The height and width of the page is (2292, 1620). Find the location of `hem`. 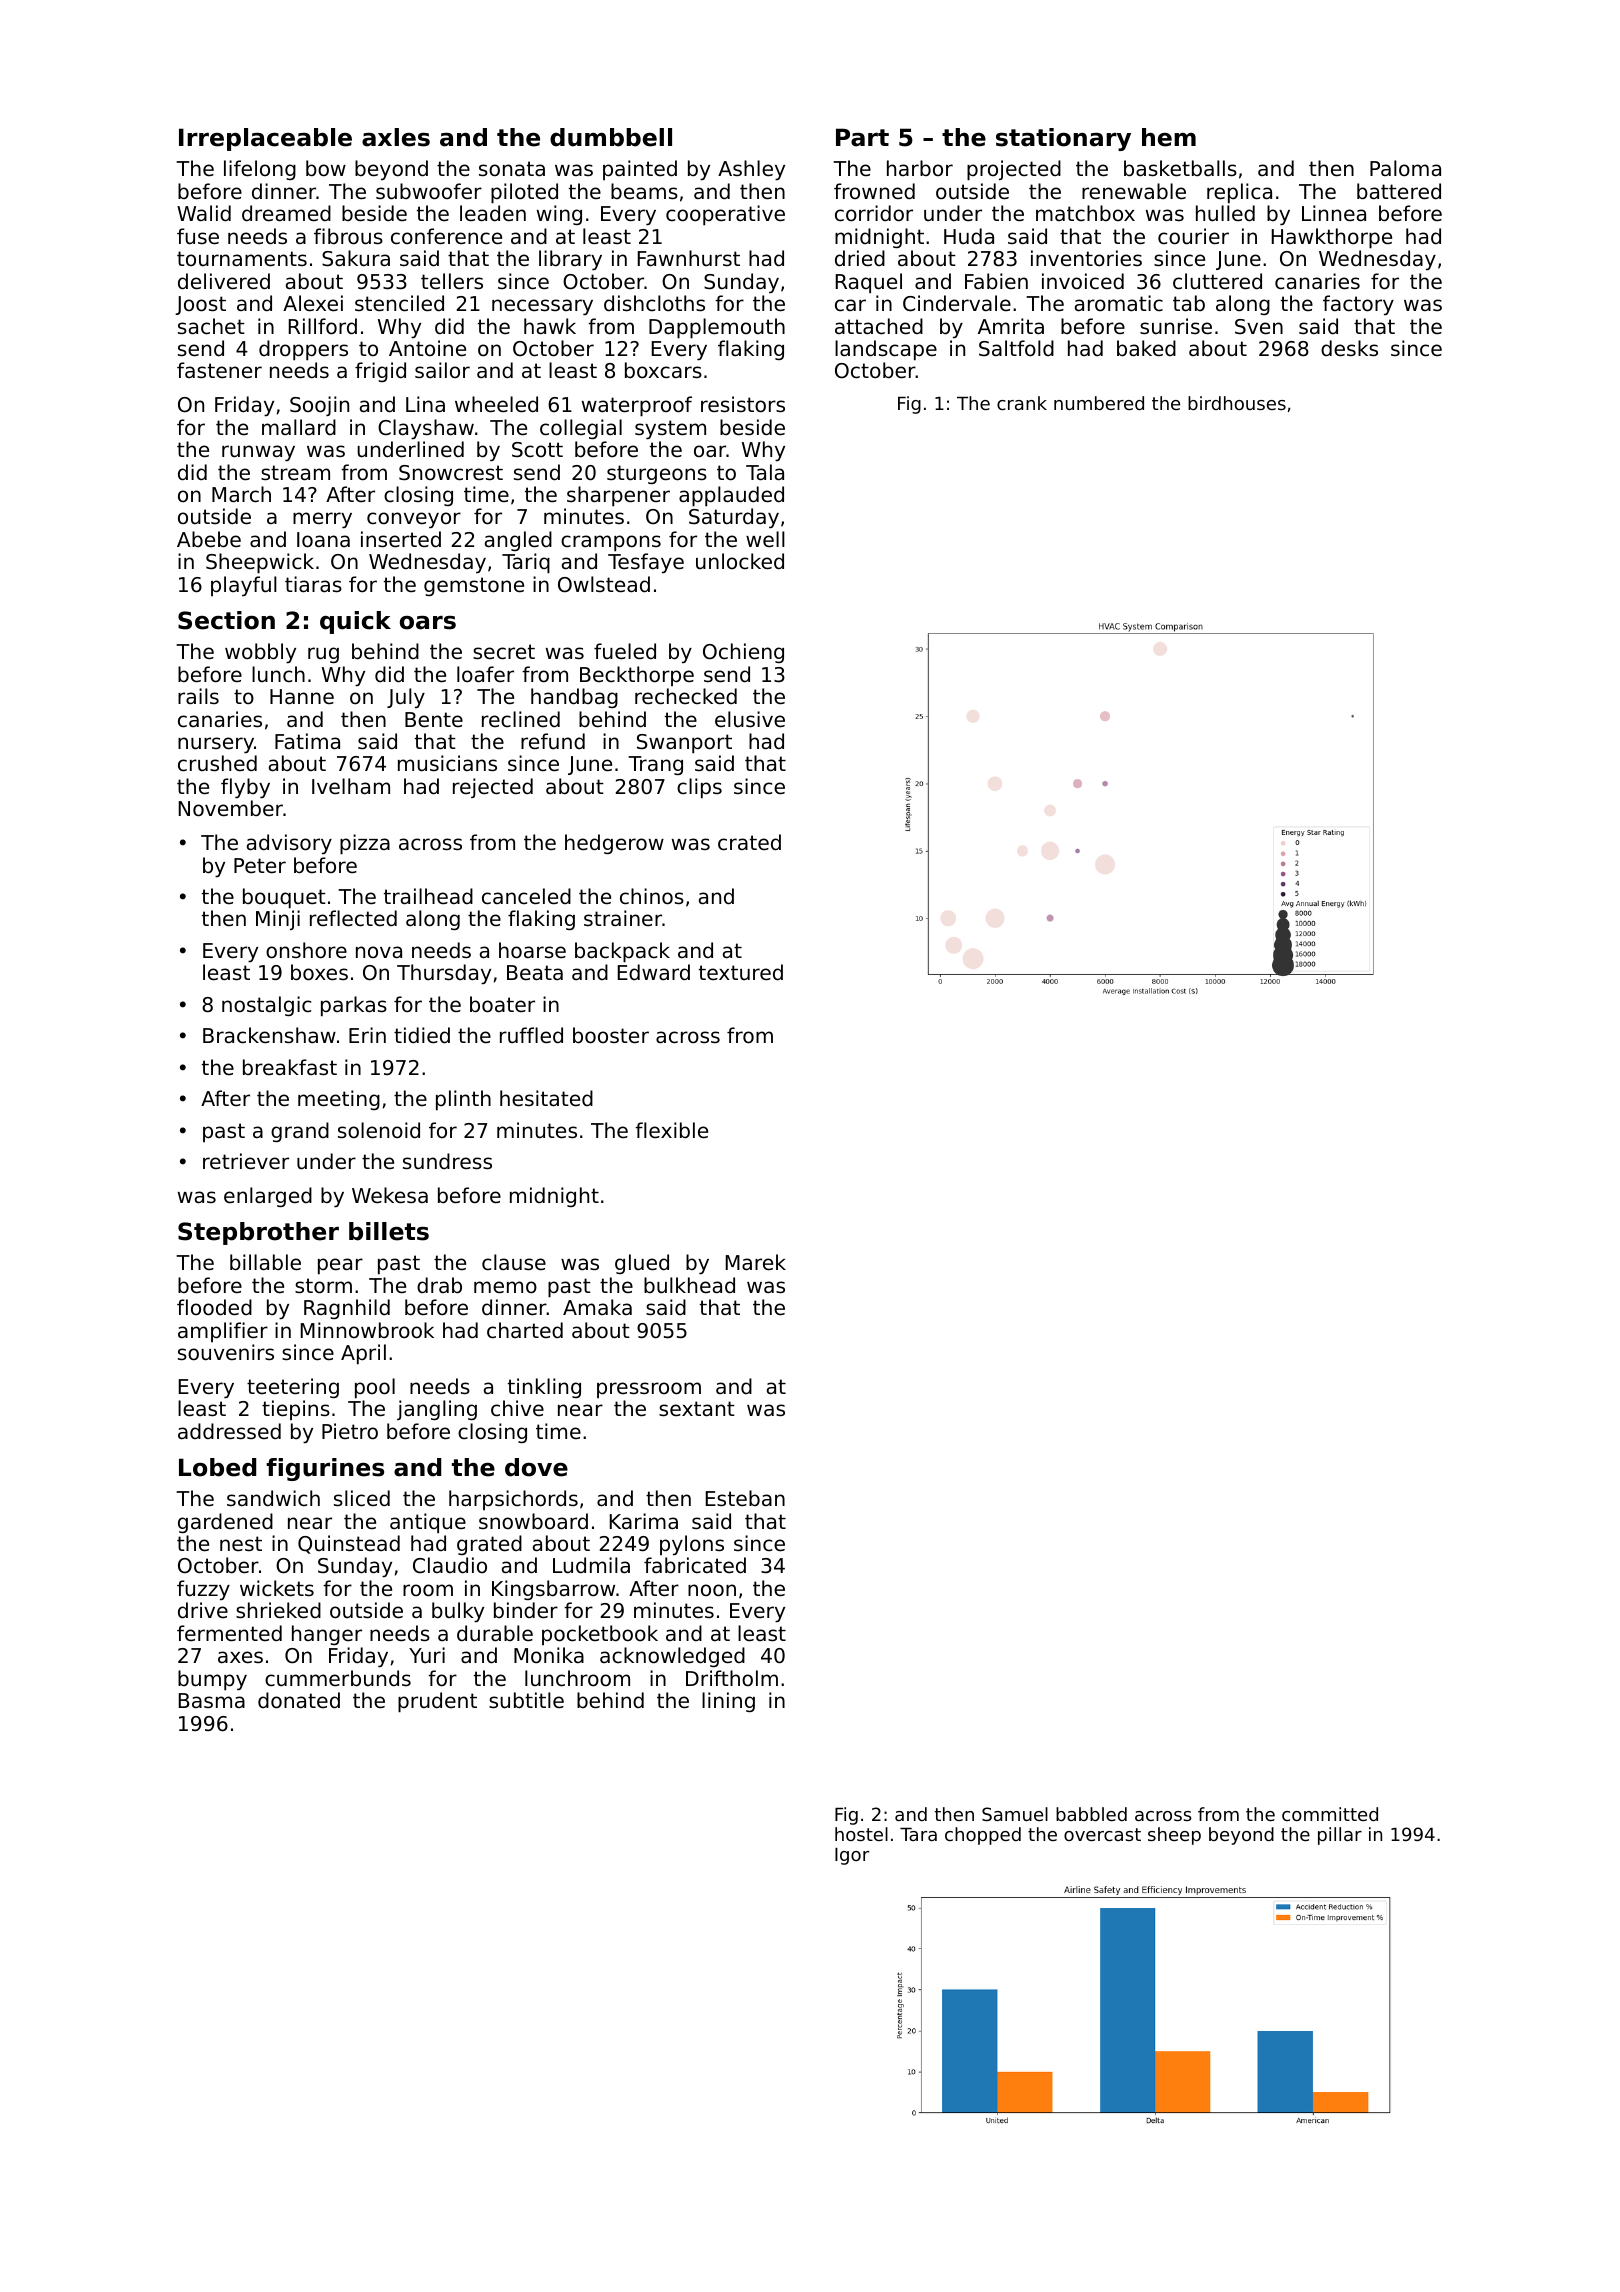

hem is located at coordinates (1169, 137).
